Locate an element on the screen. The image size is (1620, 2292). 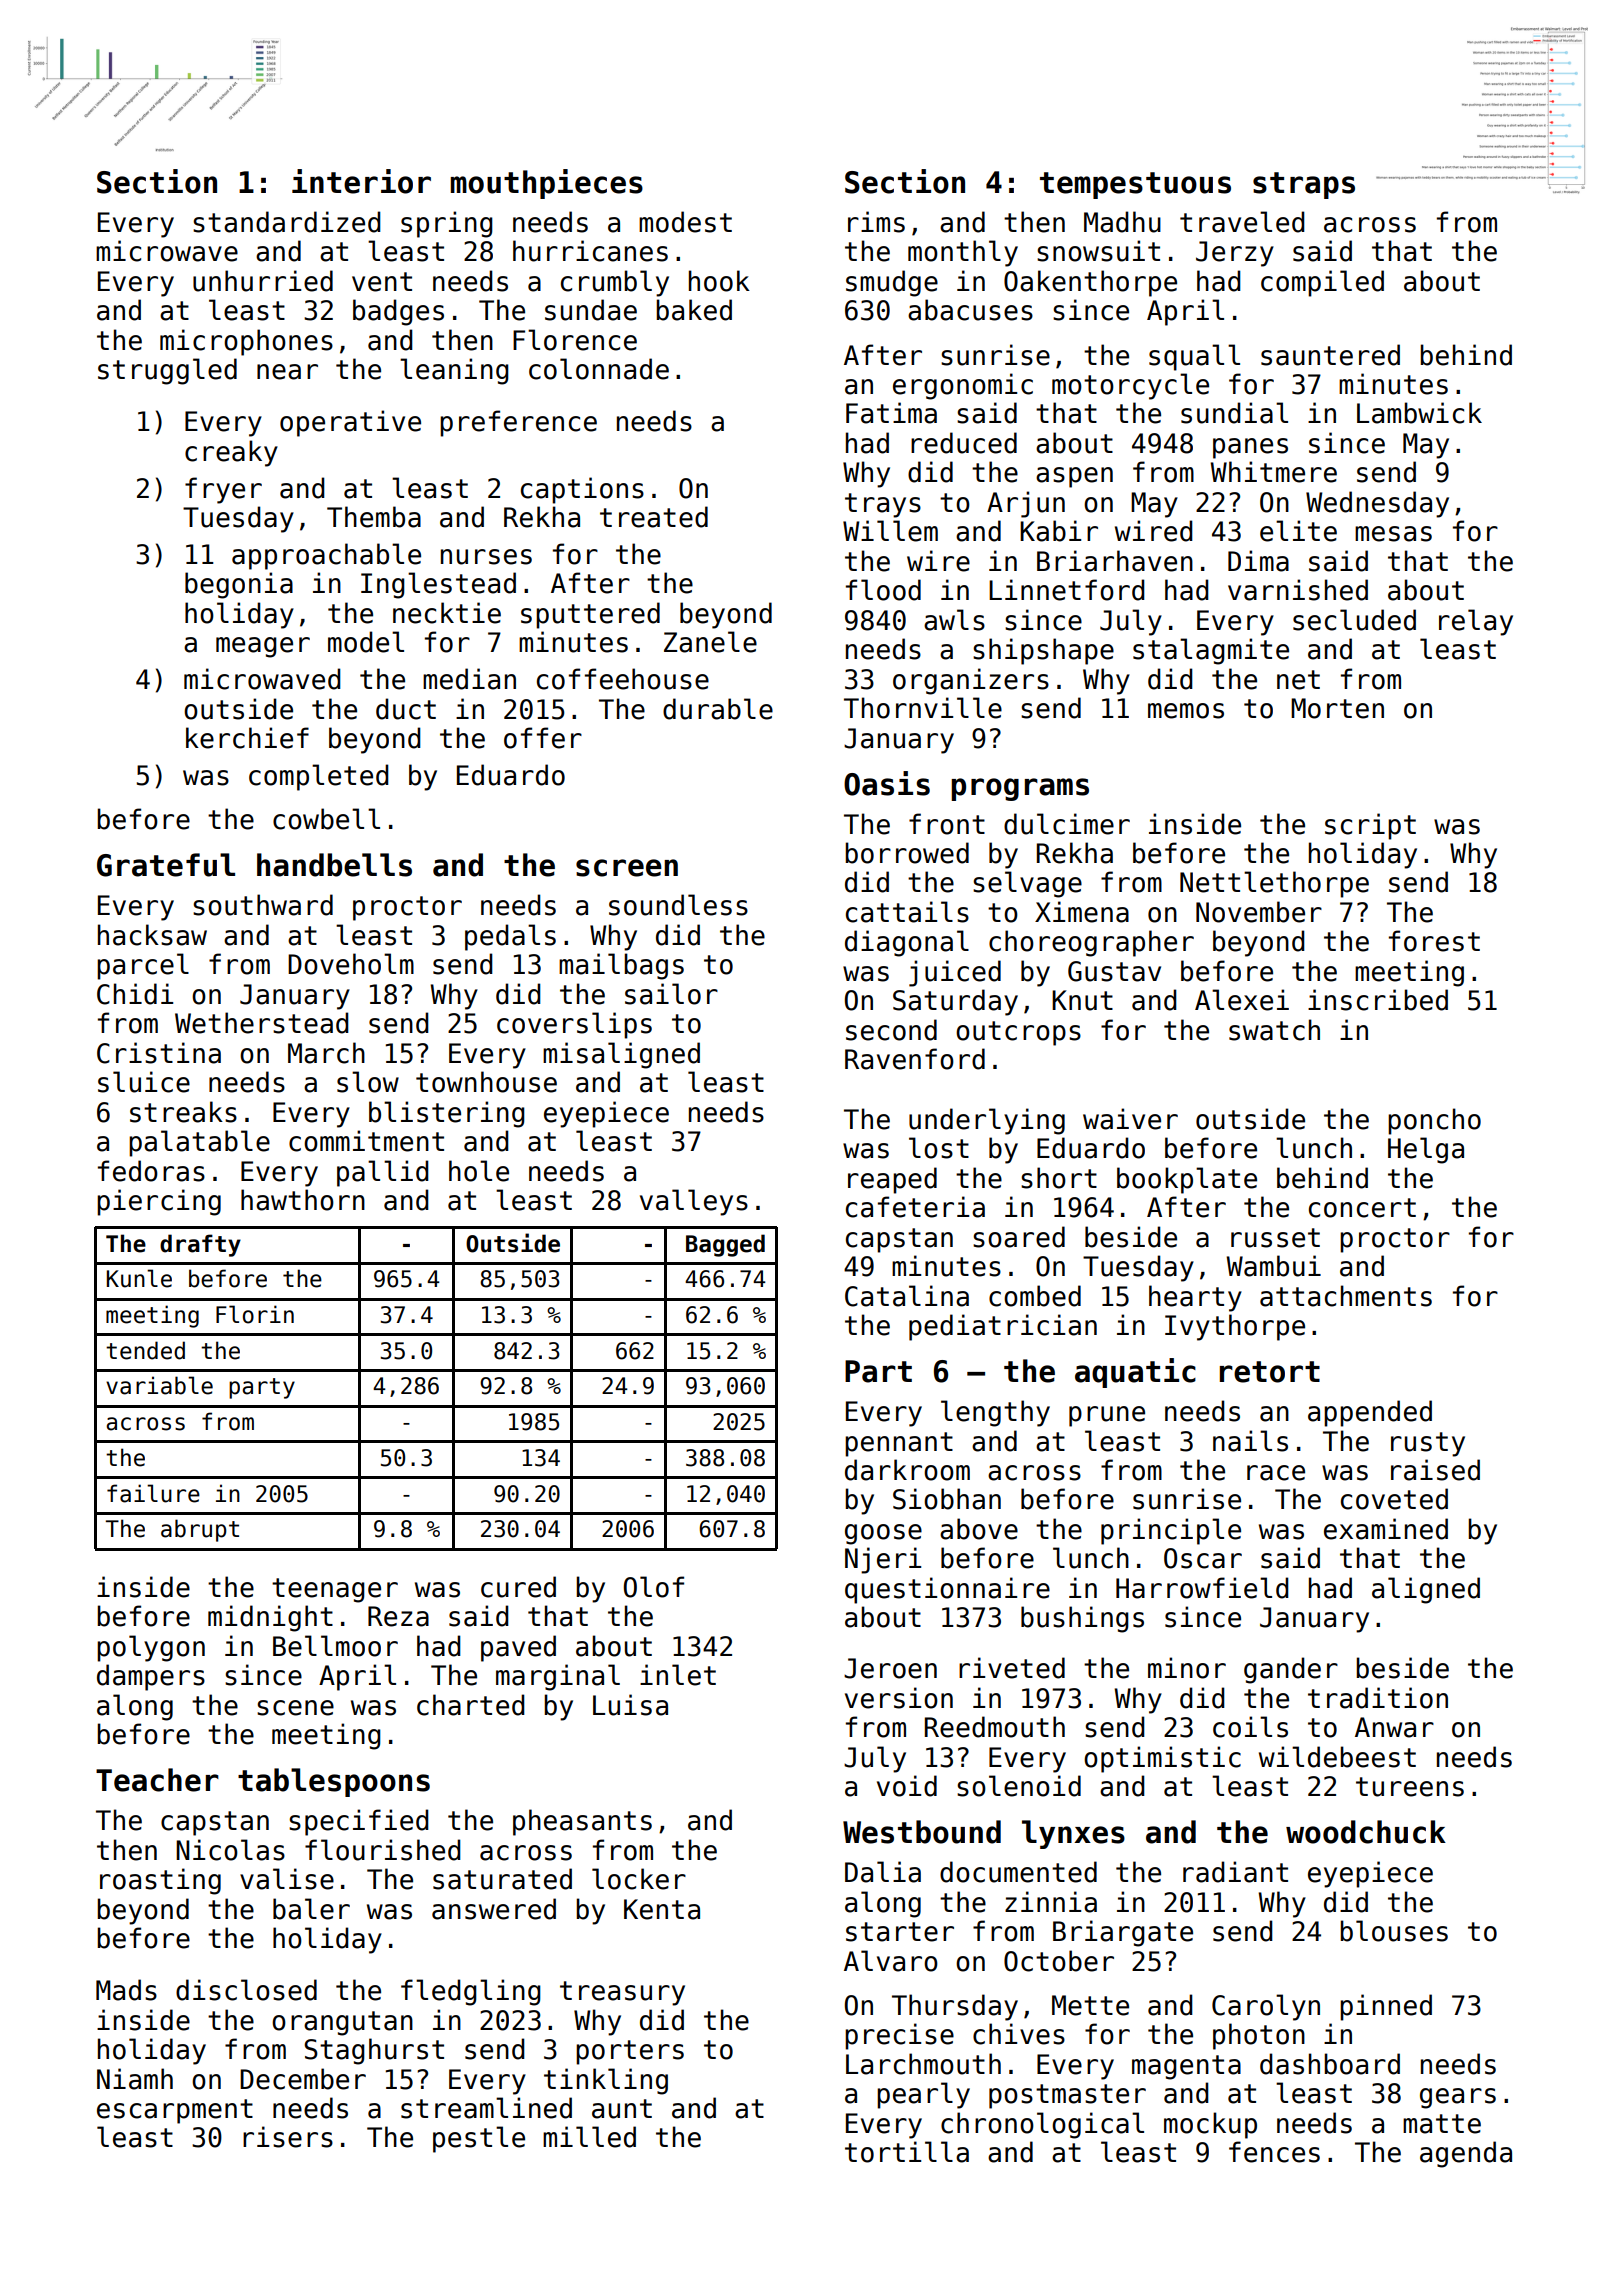
hawthorn is located at coordinates (303, 1200).
